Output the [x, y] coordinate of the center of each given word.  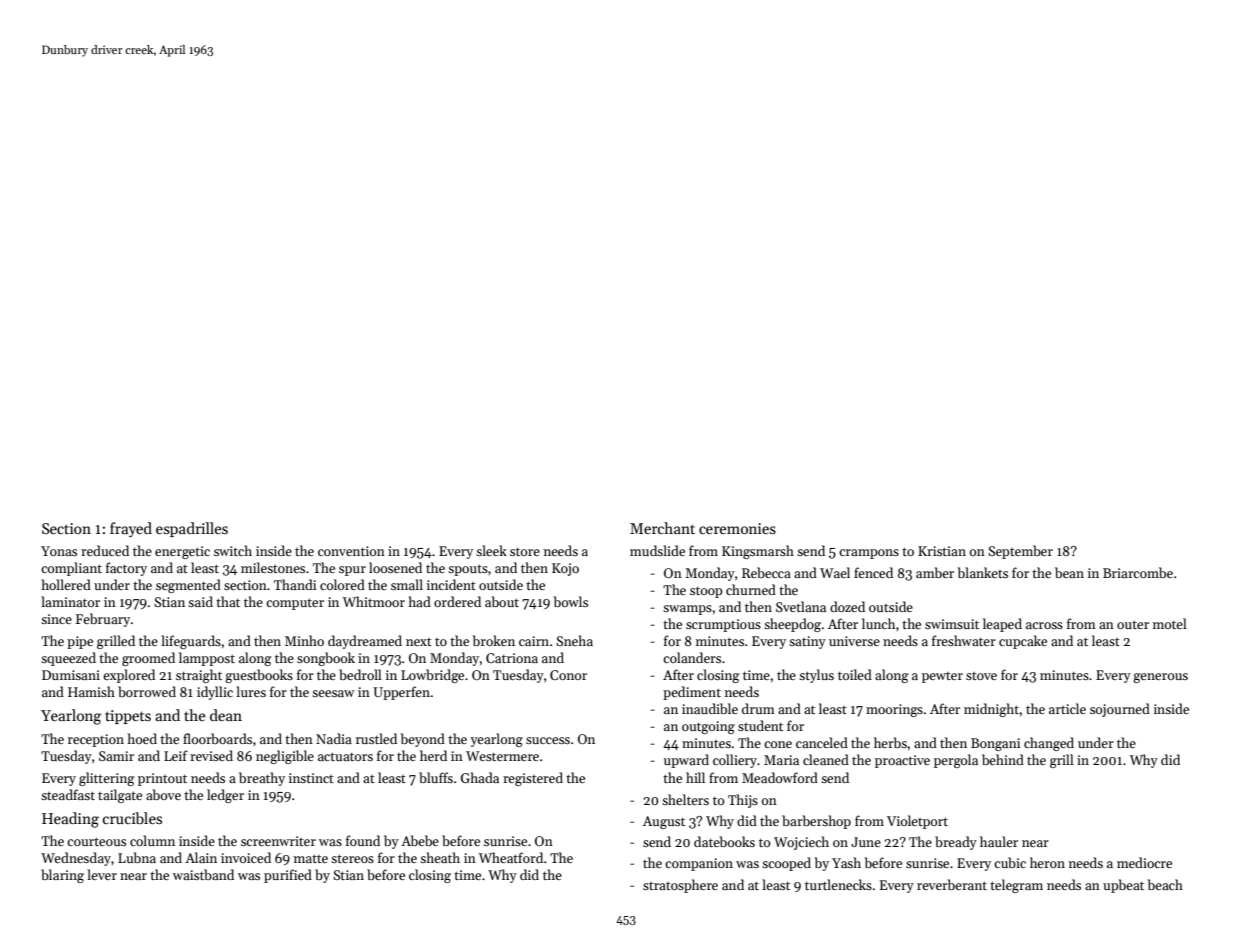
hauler [999, 841]
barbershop [816, 822]
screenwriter [278, 841]
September [1020, 552]
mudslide [657, 550]
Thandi [295, 584]
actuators [345, 756]
